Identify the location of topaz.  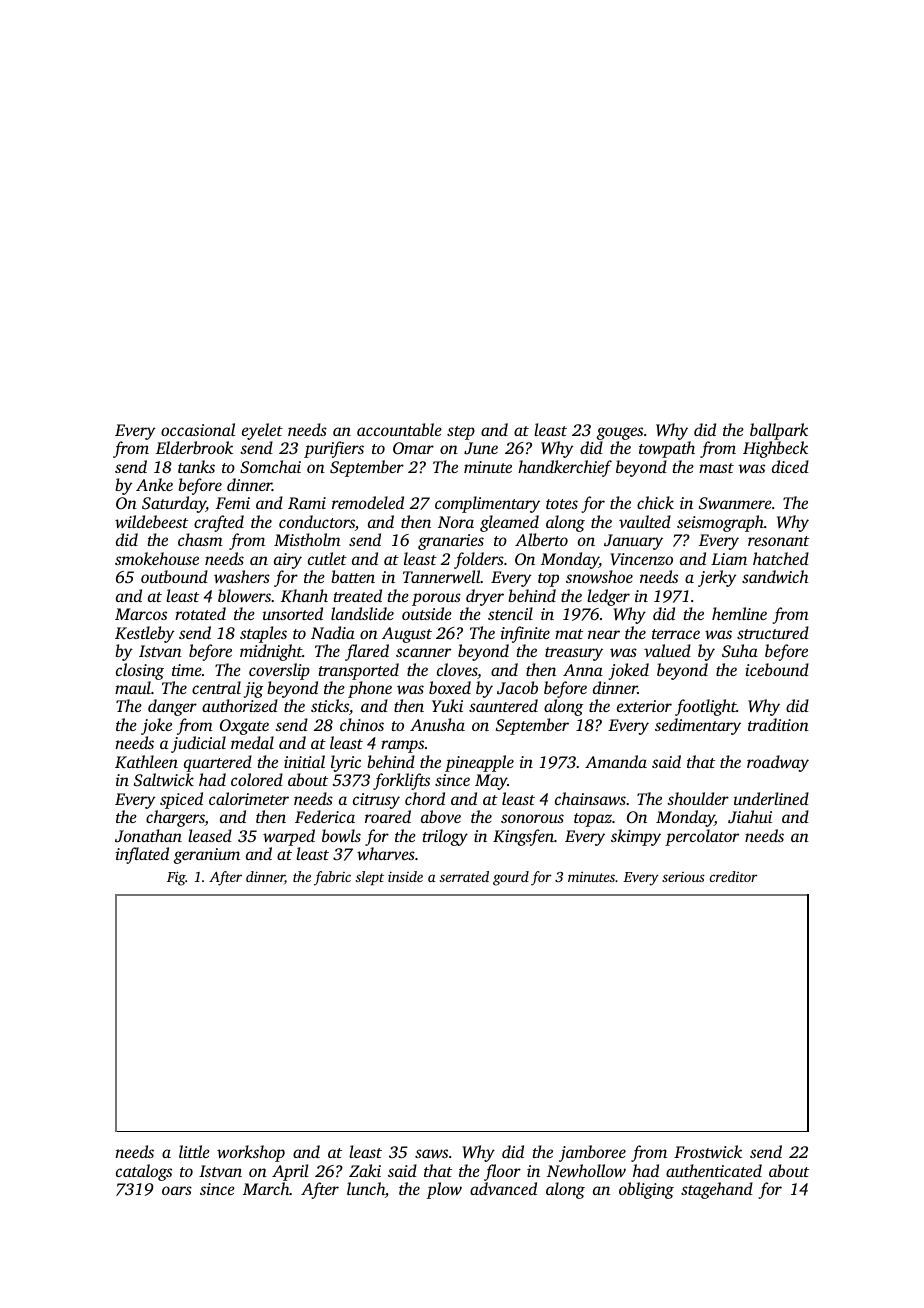
(593, 820).
